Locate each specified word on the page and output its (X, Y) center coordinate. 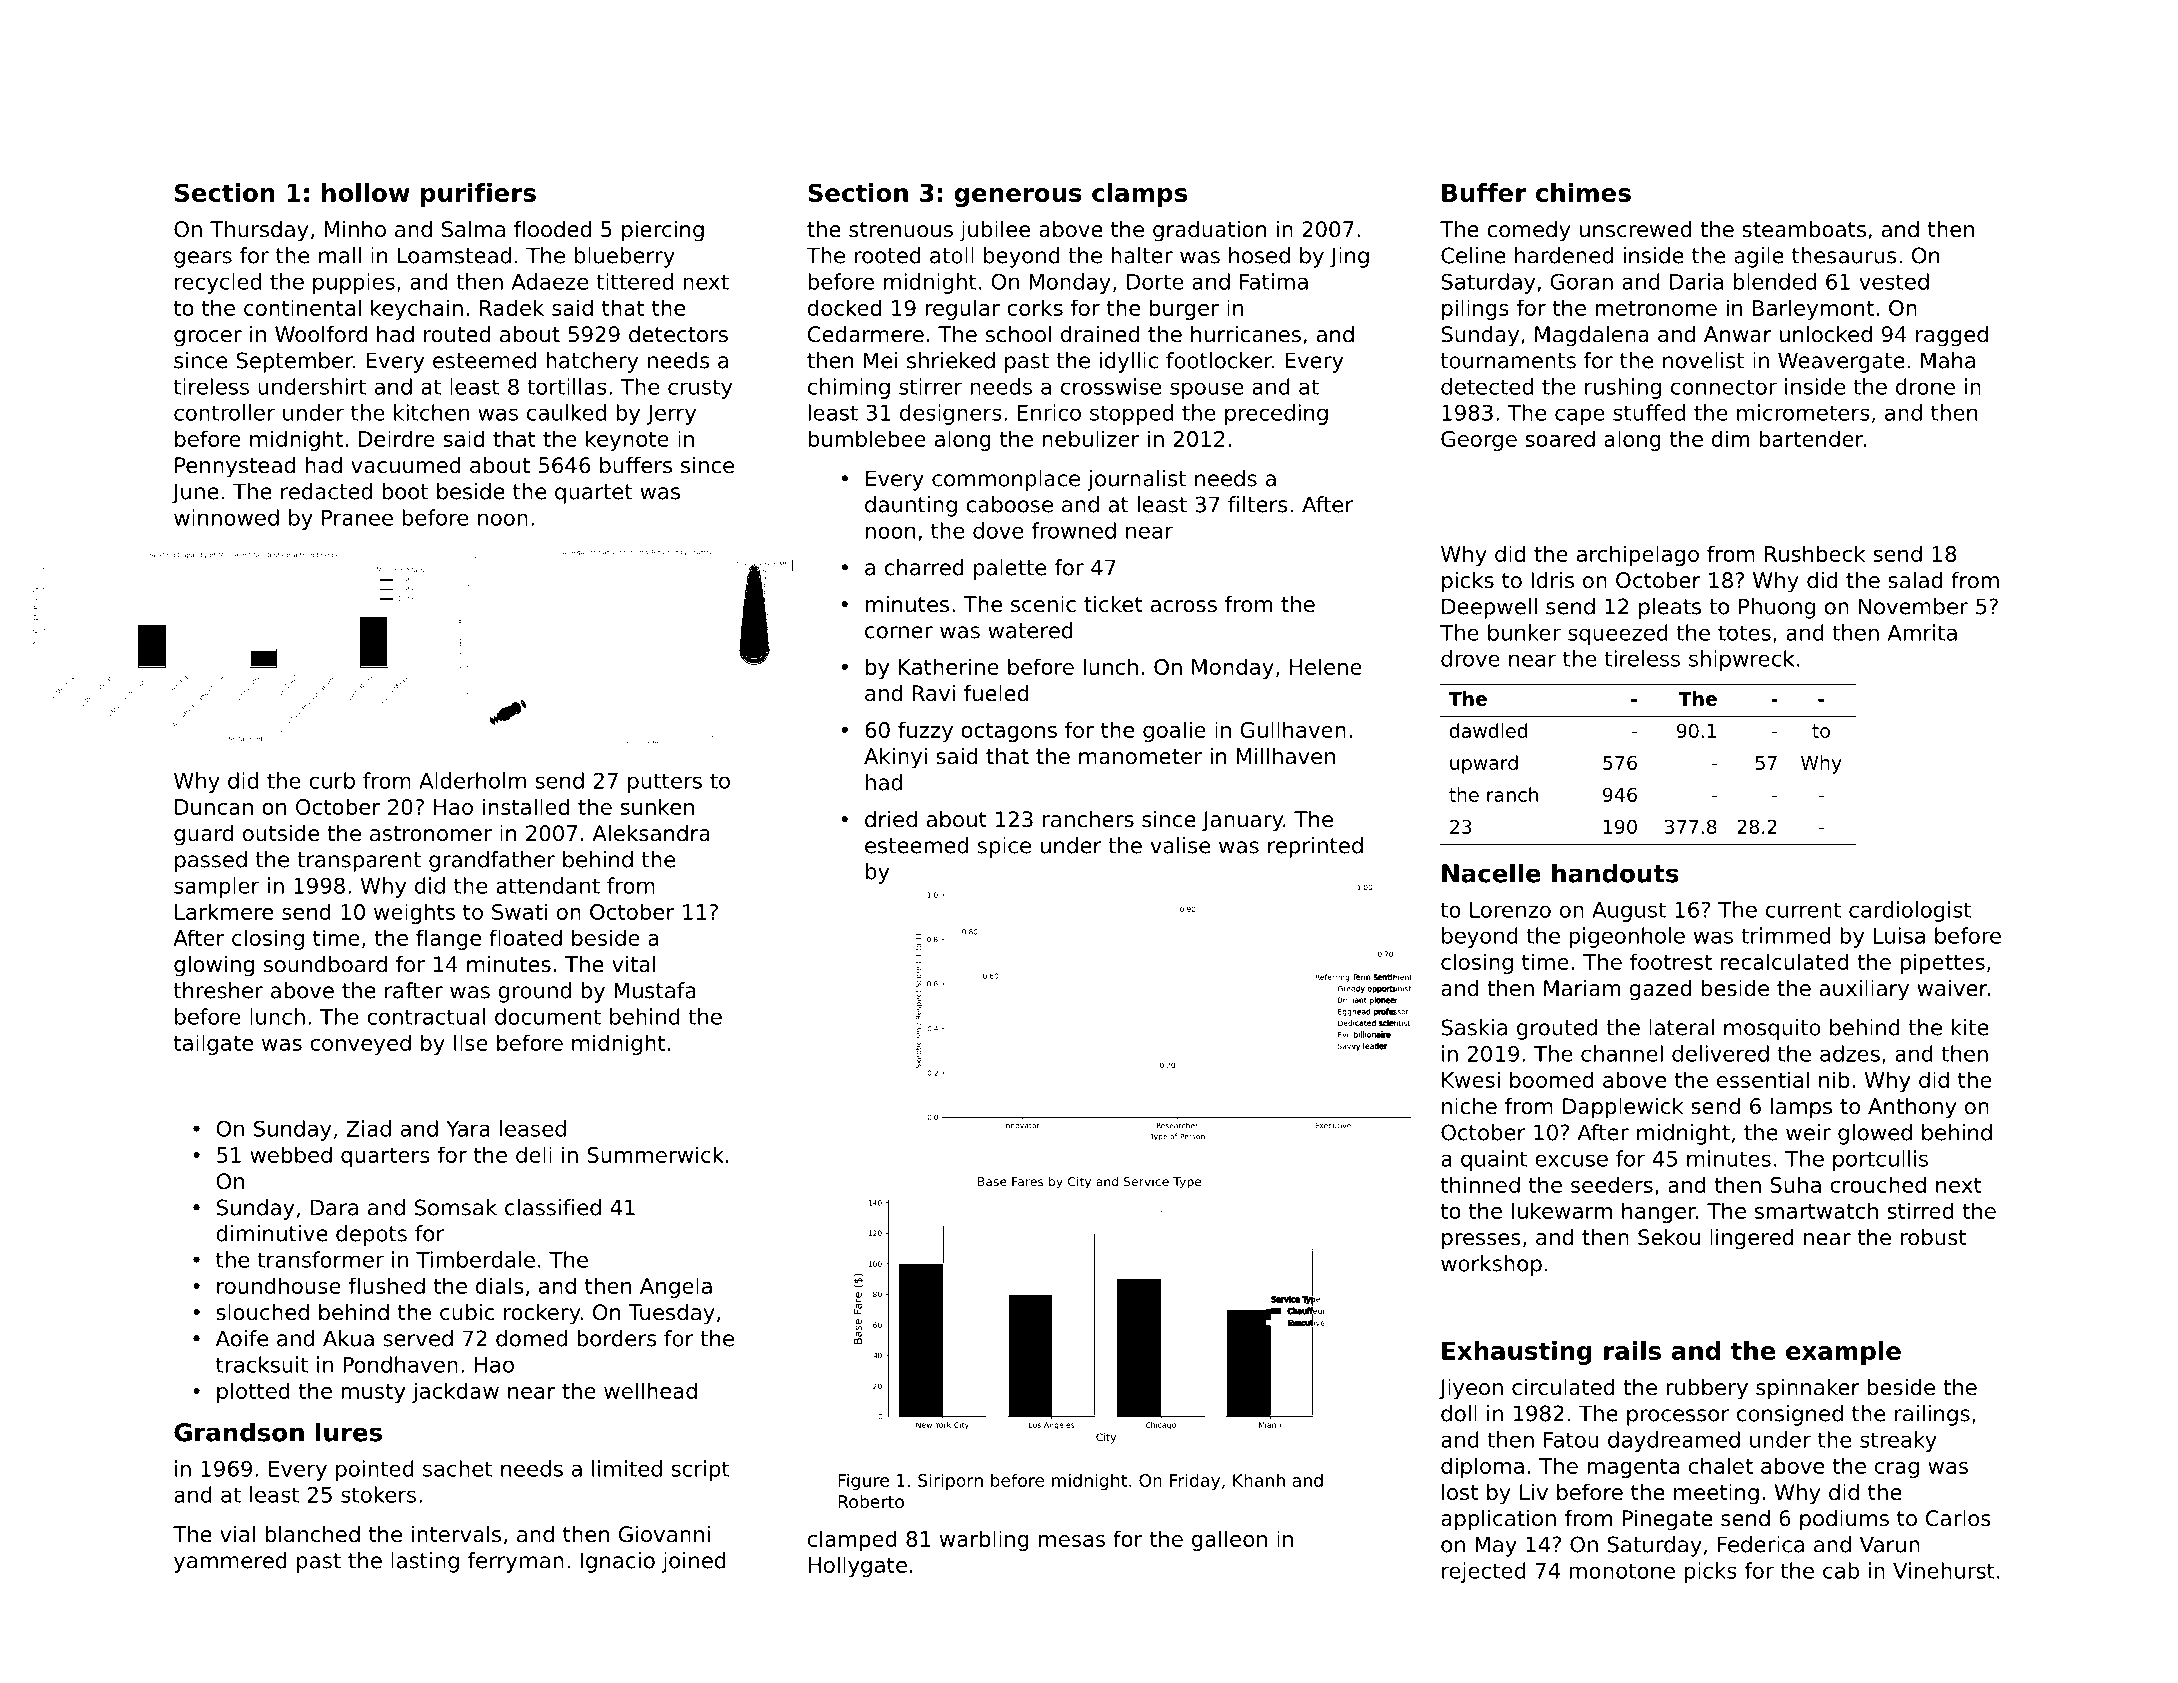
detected (1487, 386)
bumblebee (867, 438)
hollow (366, 192)
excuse (1571, 1160)
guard (203, 835)
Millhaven (1286, 756)
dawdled (1488, 730)
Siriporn (950, 1482)
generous (1018, 197)
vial (237, 1534)
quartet (594, 494)
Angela (676, 1287)
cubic (467, 1312)
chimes (1583, 192)
